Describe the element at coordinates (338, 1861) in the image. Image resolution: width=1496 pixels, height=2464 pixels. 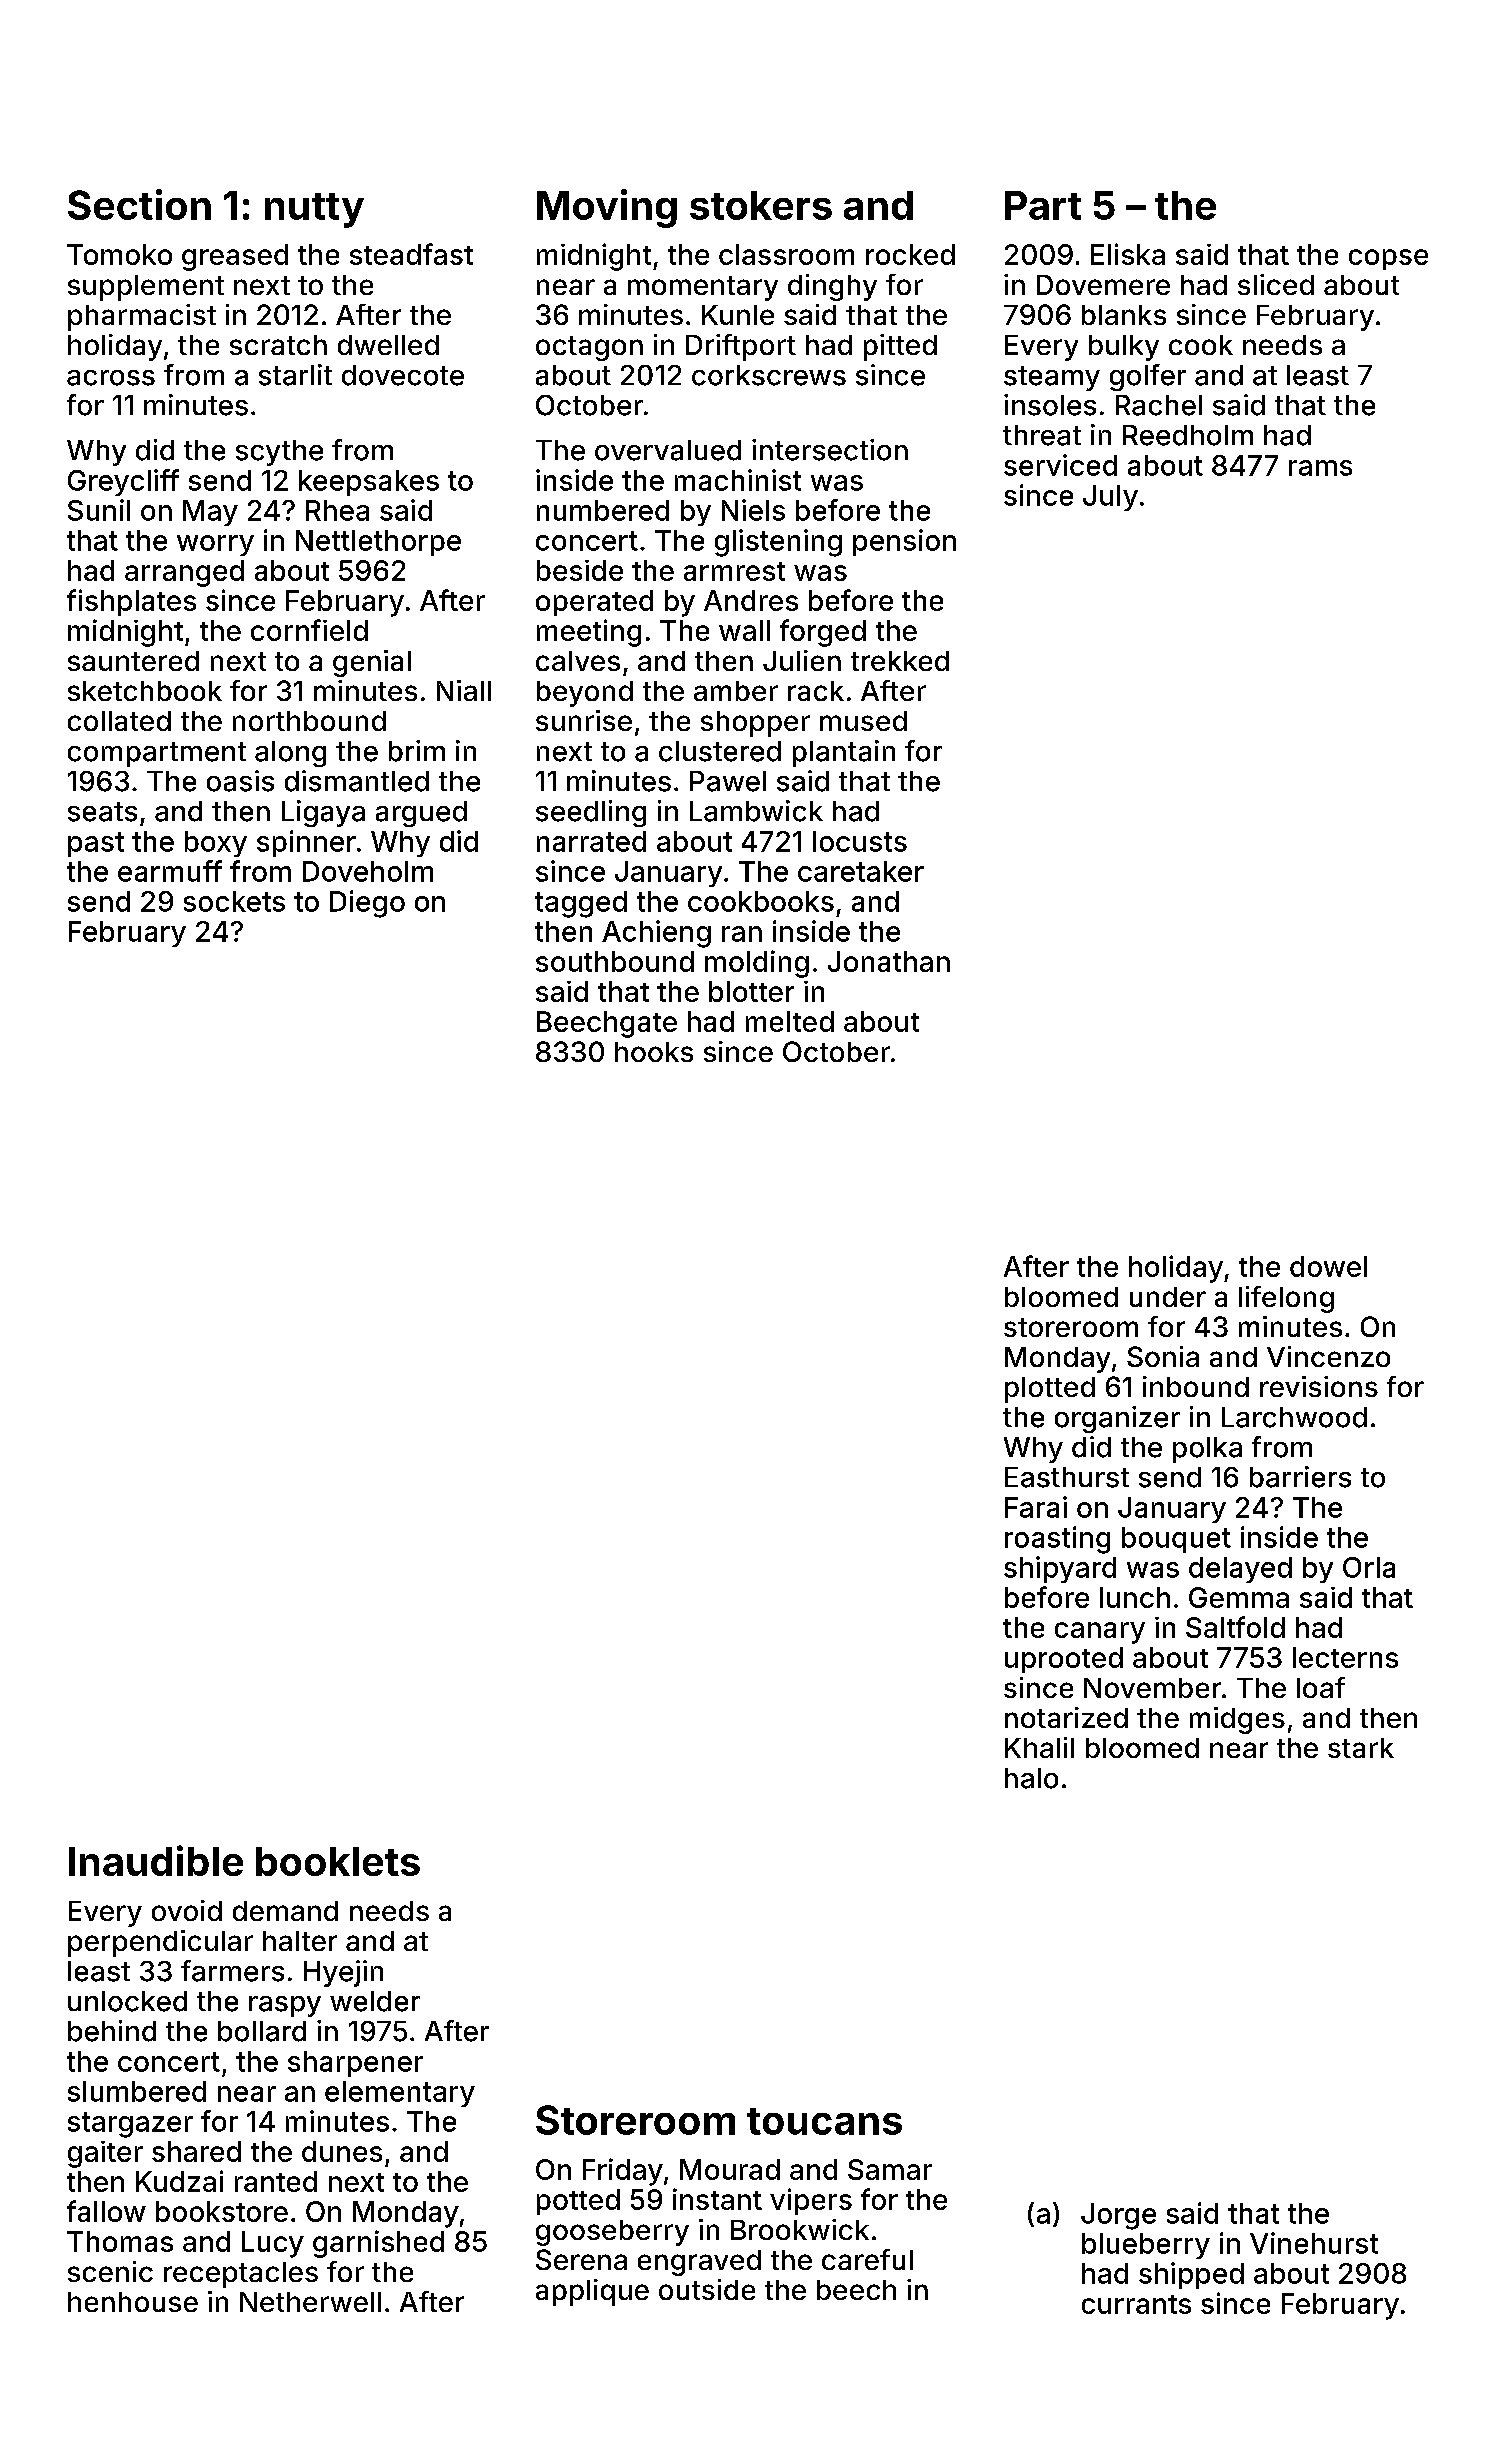
I see `booklets` at that location.
